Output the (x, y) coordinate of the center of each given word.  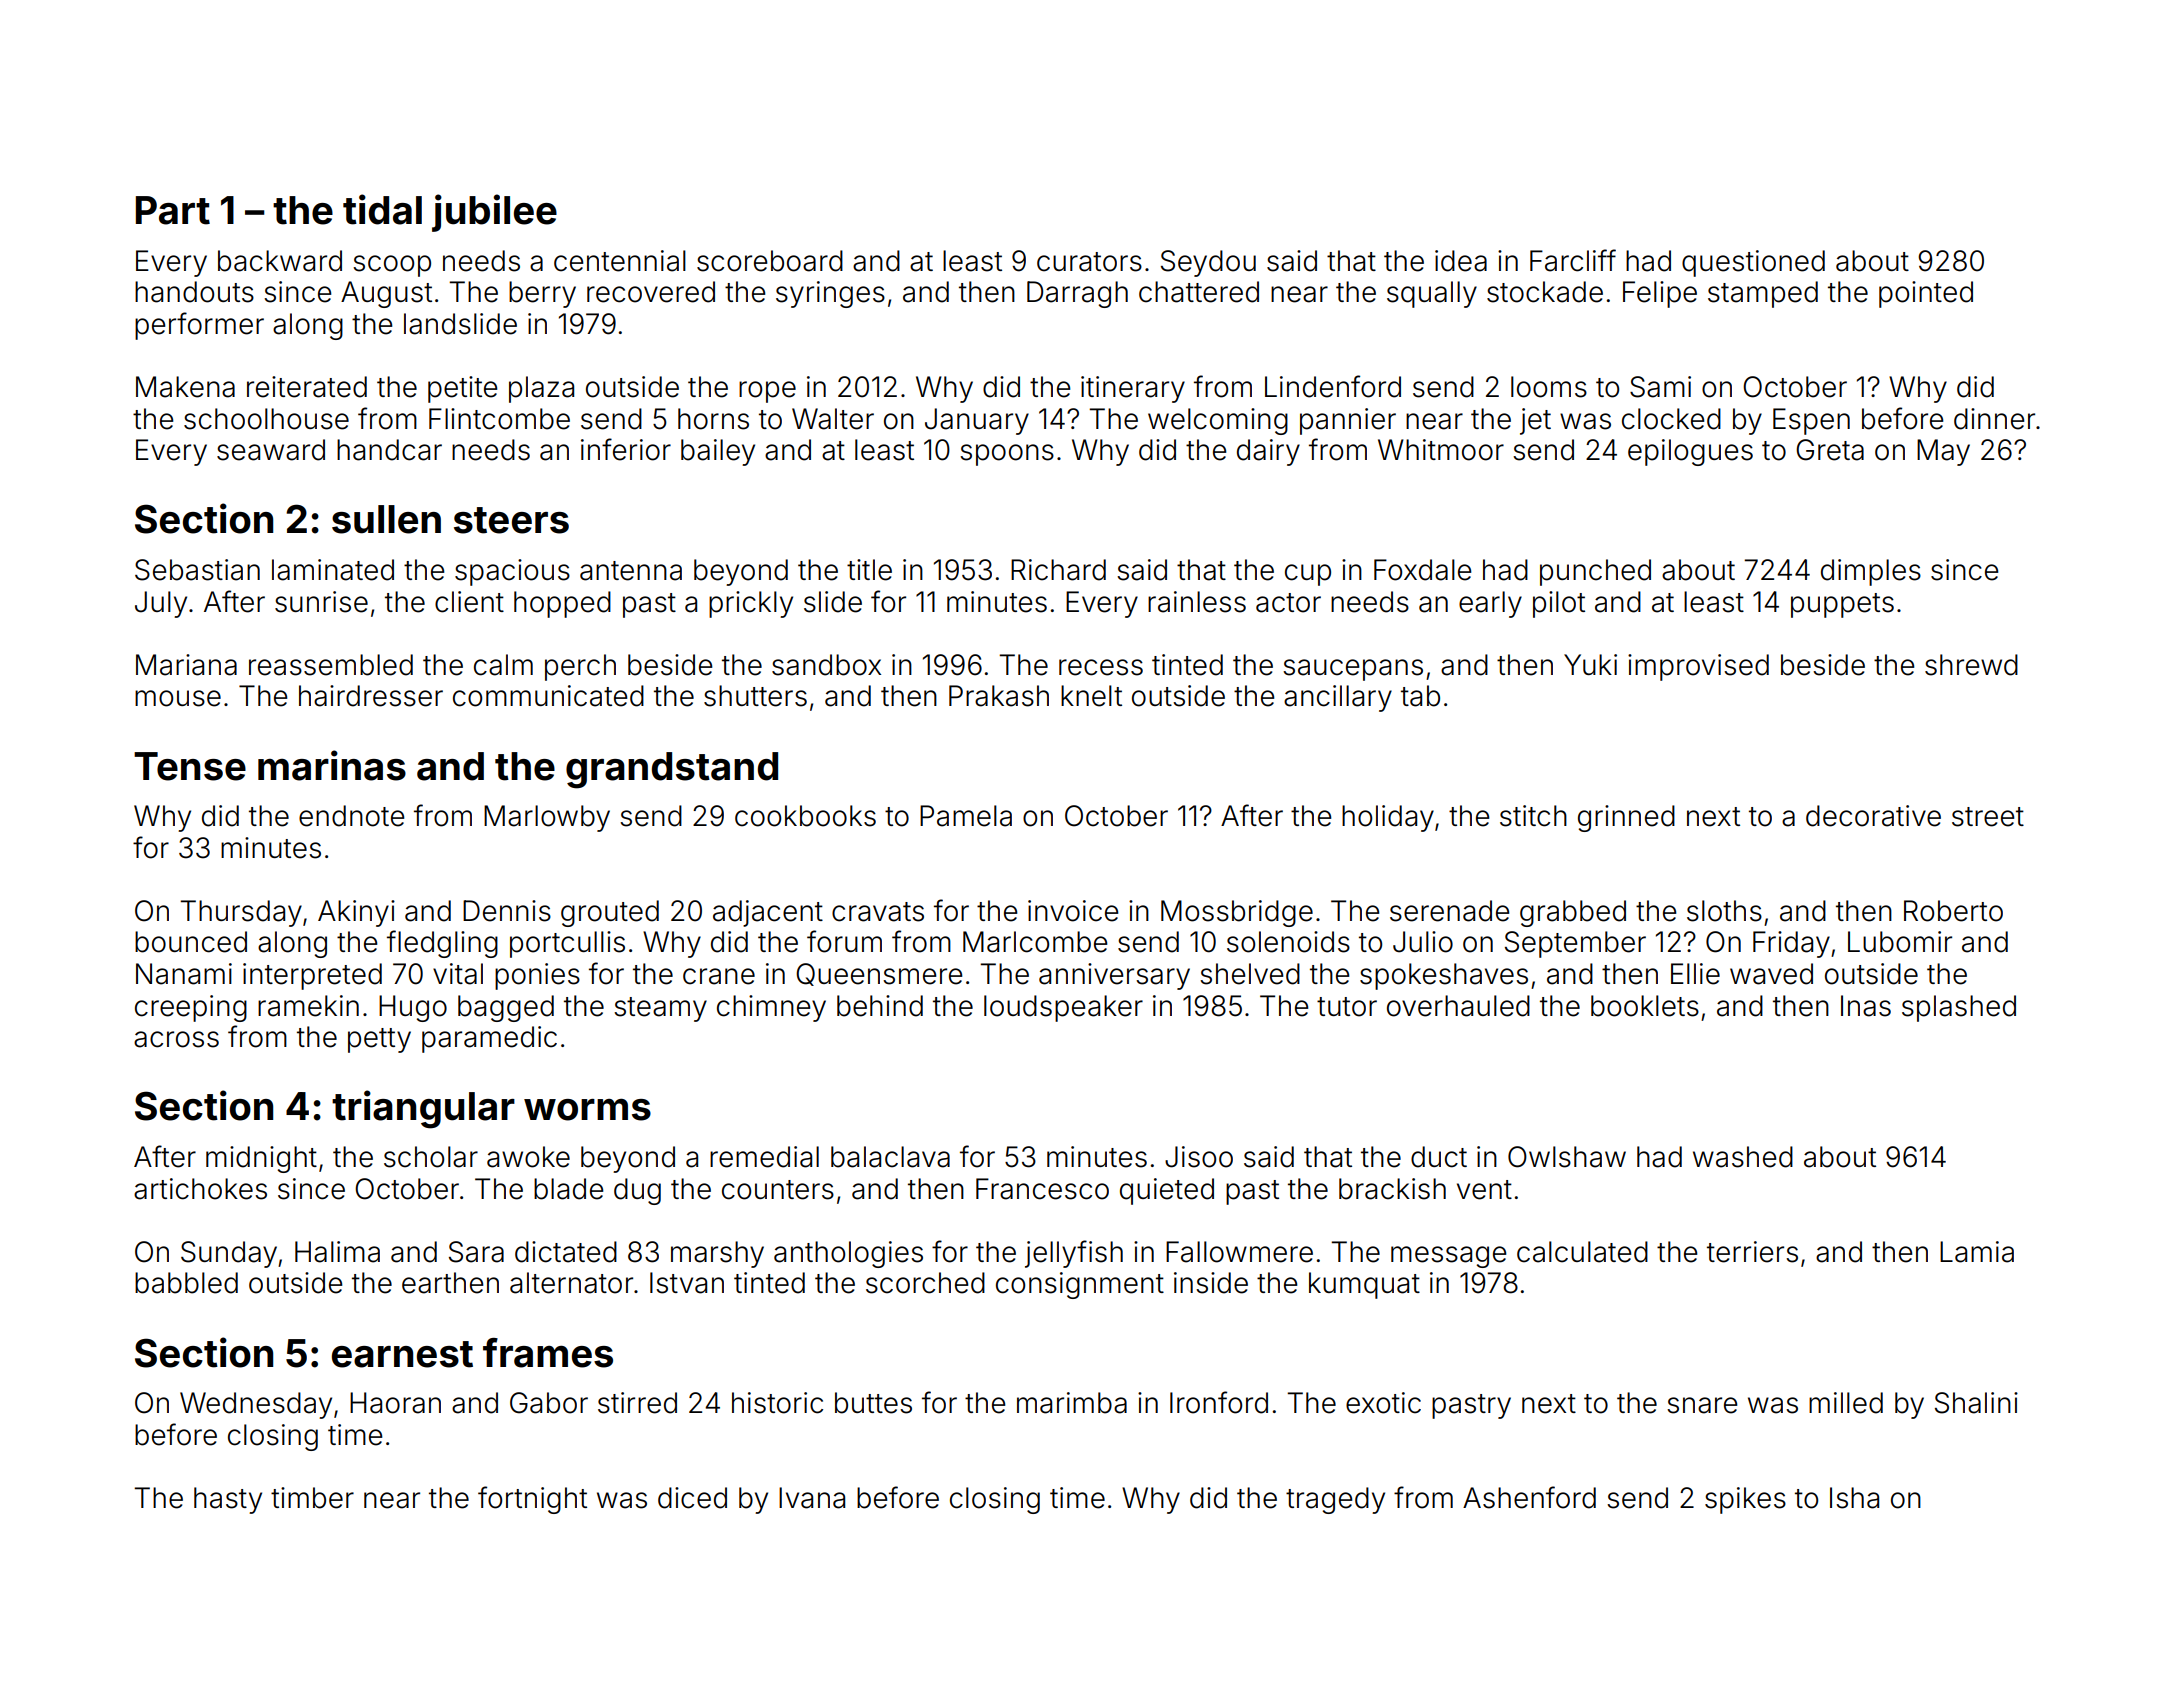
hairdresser (371, 696)
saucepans (1353, 670)
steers (511, 520)
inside (1211, 1283)
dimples (1871, 572)
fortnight (532, 1500)
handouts (194, 292)
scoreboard (770, 261)
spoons (1007, 455)
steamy (660, 1009)
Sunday (229, 1254)
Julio (1423, 942)
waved (1771, 974)
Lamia (1977, 1252)
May (1943, 452)
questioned (1753, 263)
